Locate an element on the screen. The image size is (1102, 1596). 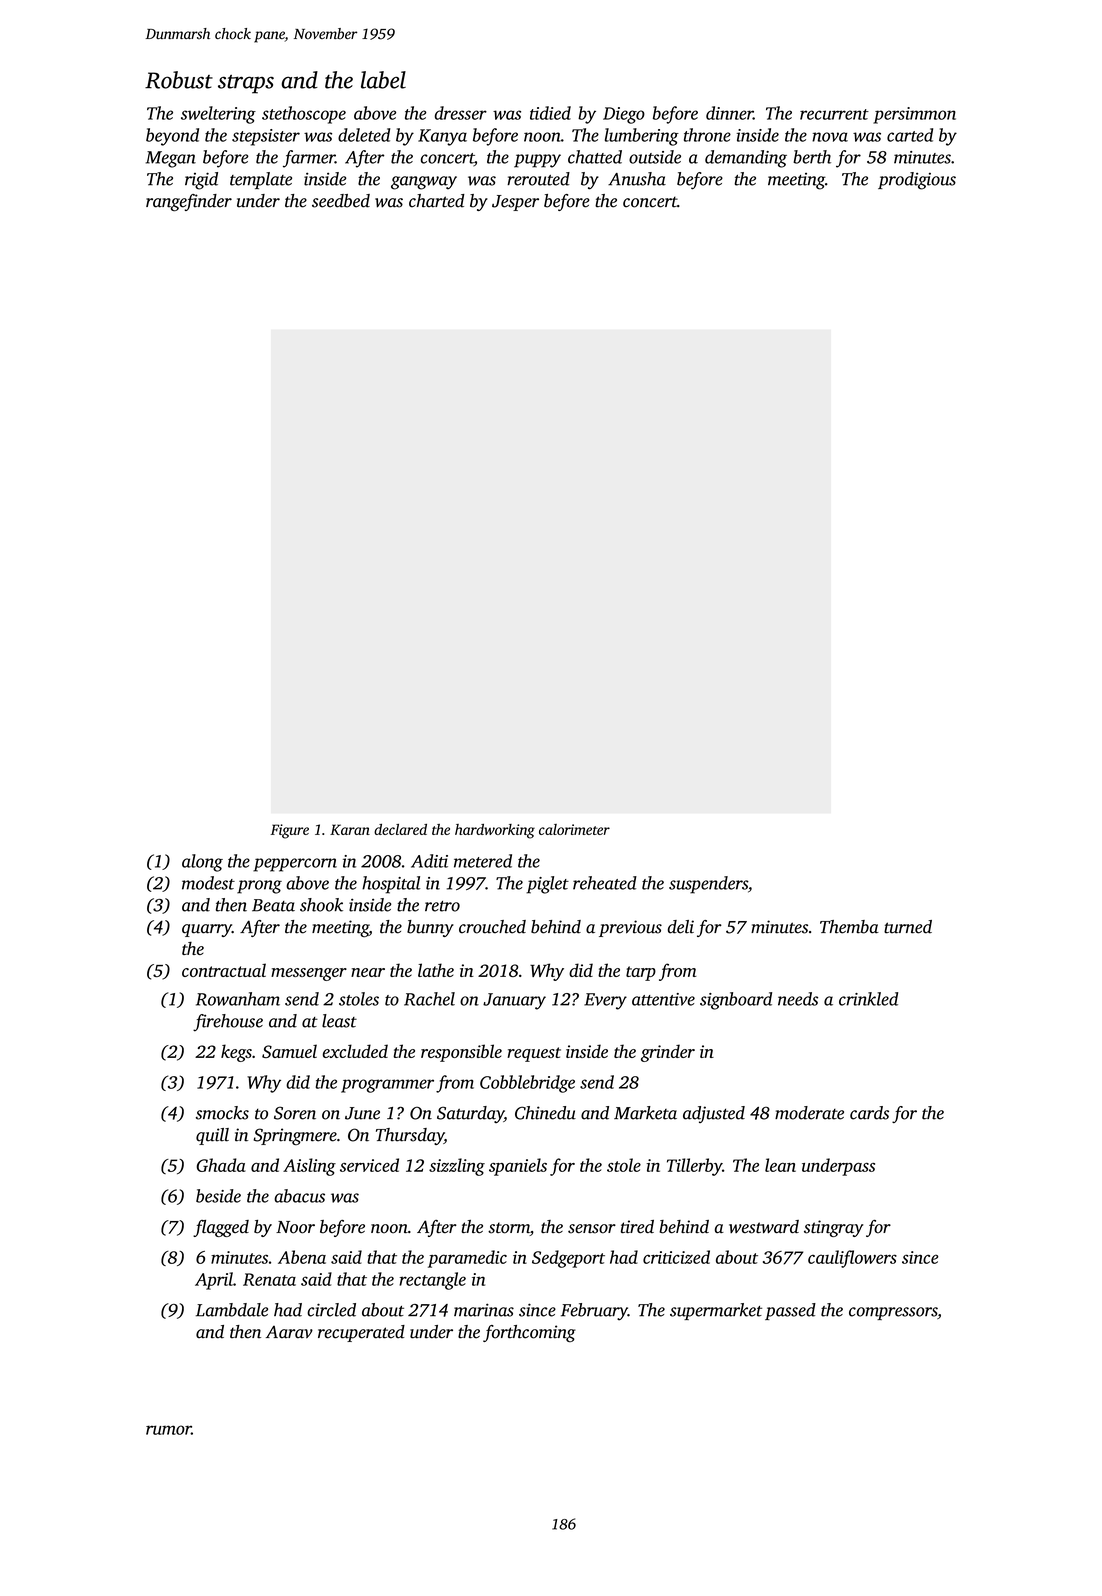
charted is located at coordinates (437, 201).
